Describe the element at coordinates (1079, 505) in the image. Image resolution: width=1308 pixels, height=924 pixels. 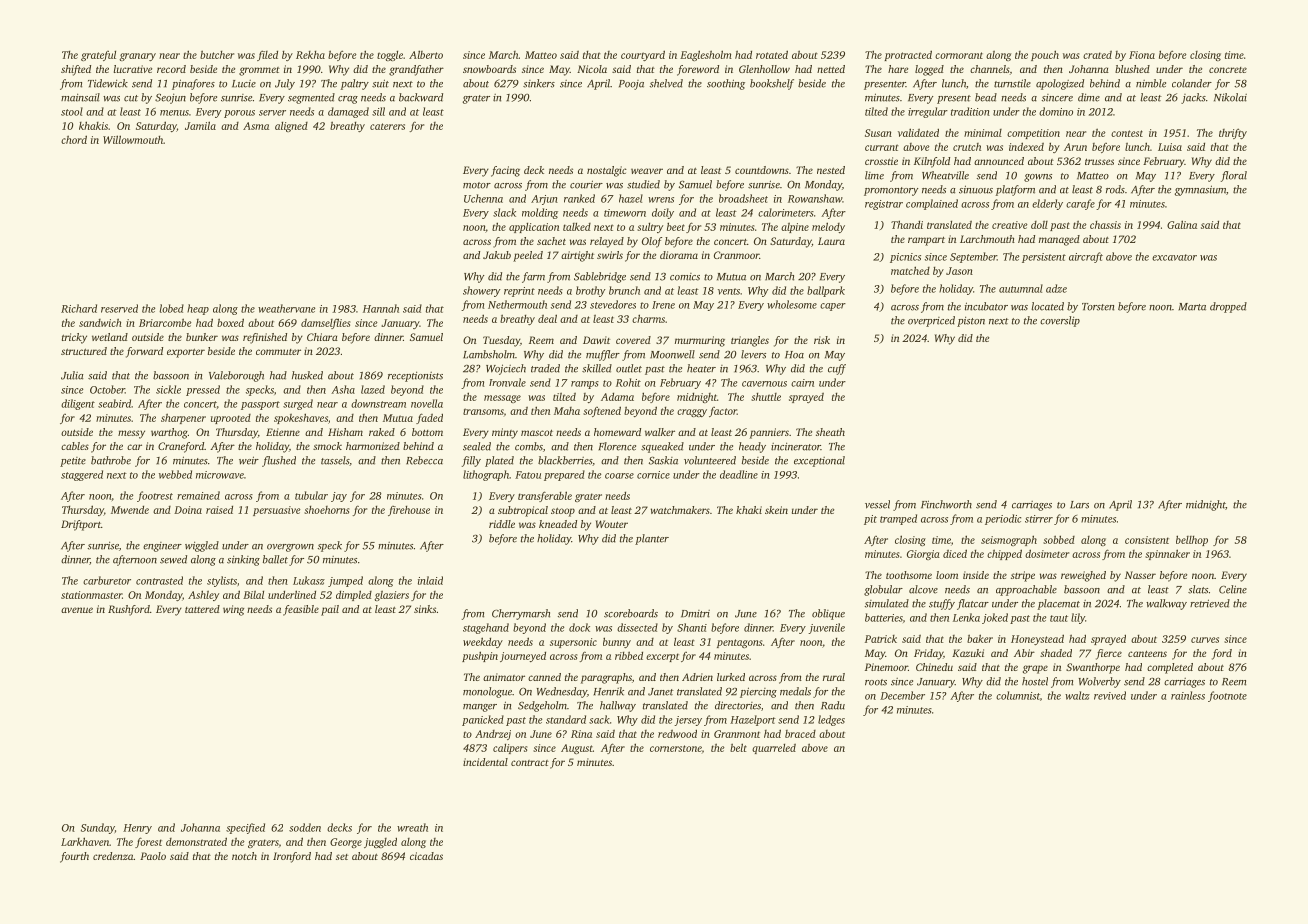
I see `Lars` at that location.
